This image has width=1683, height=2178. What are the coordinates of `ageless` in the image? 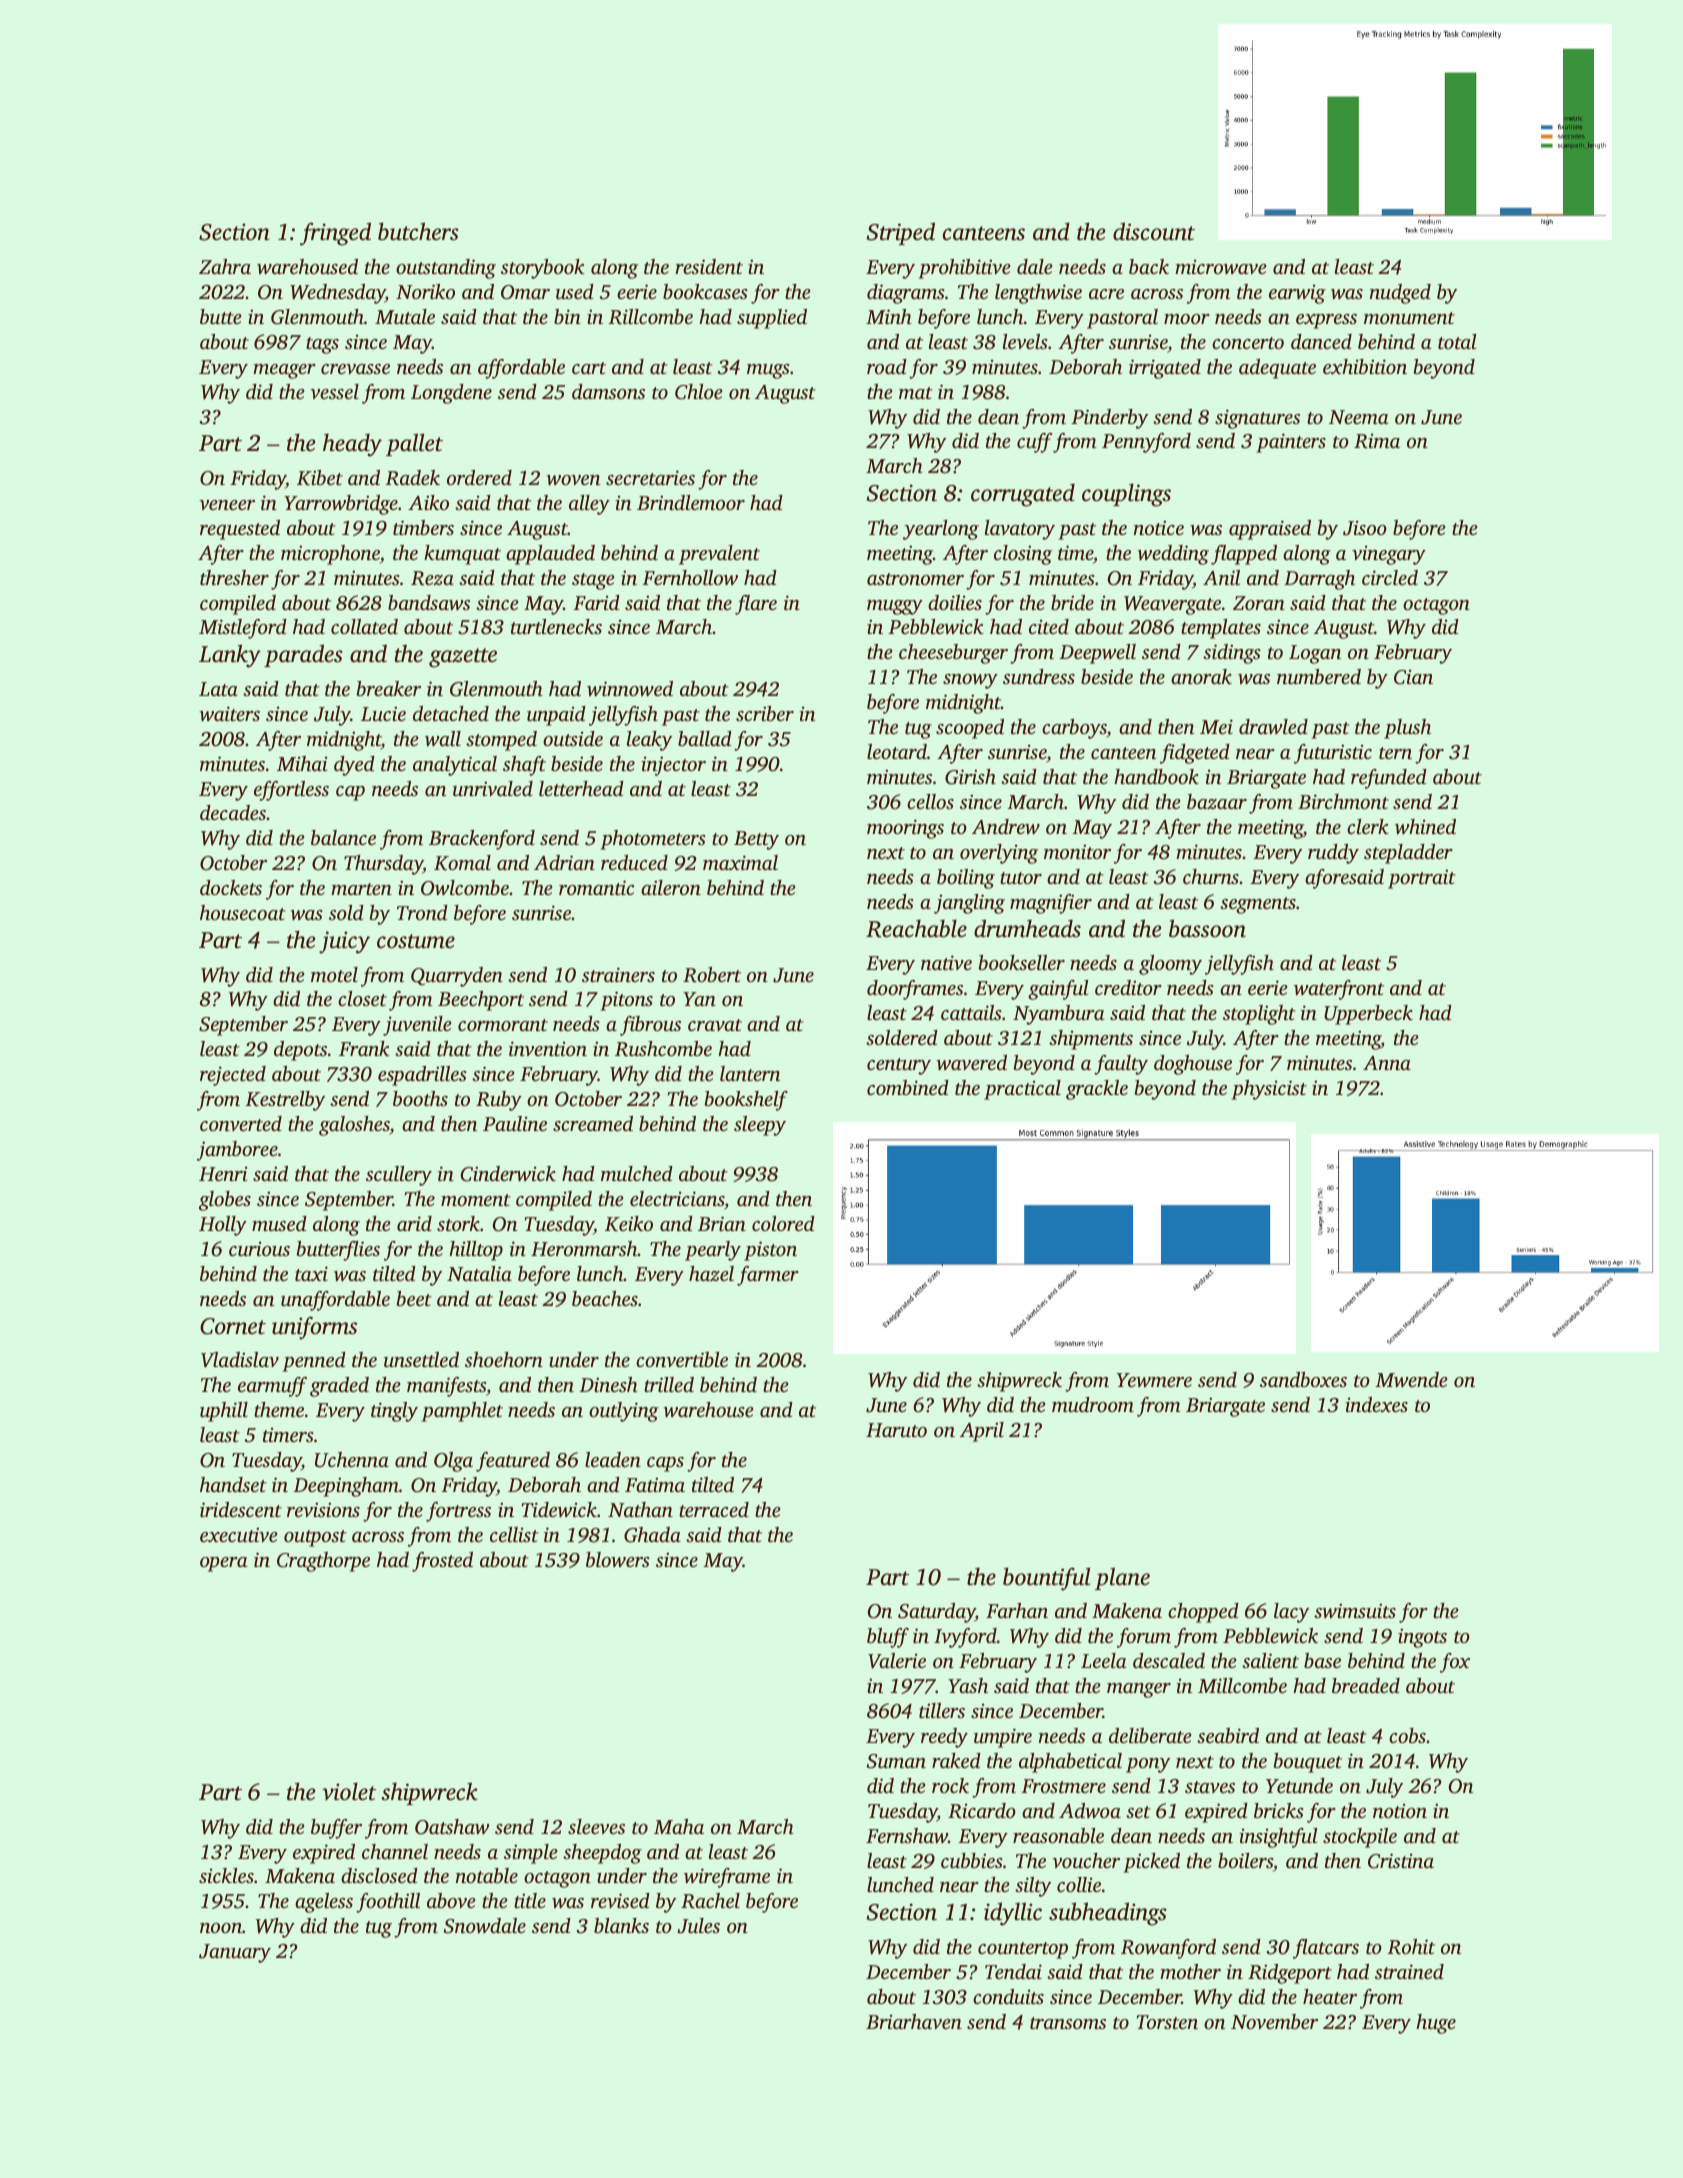 It's located at (324, 1903).
